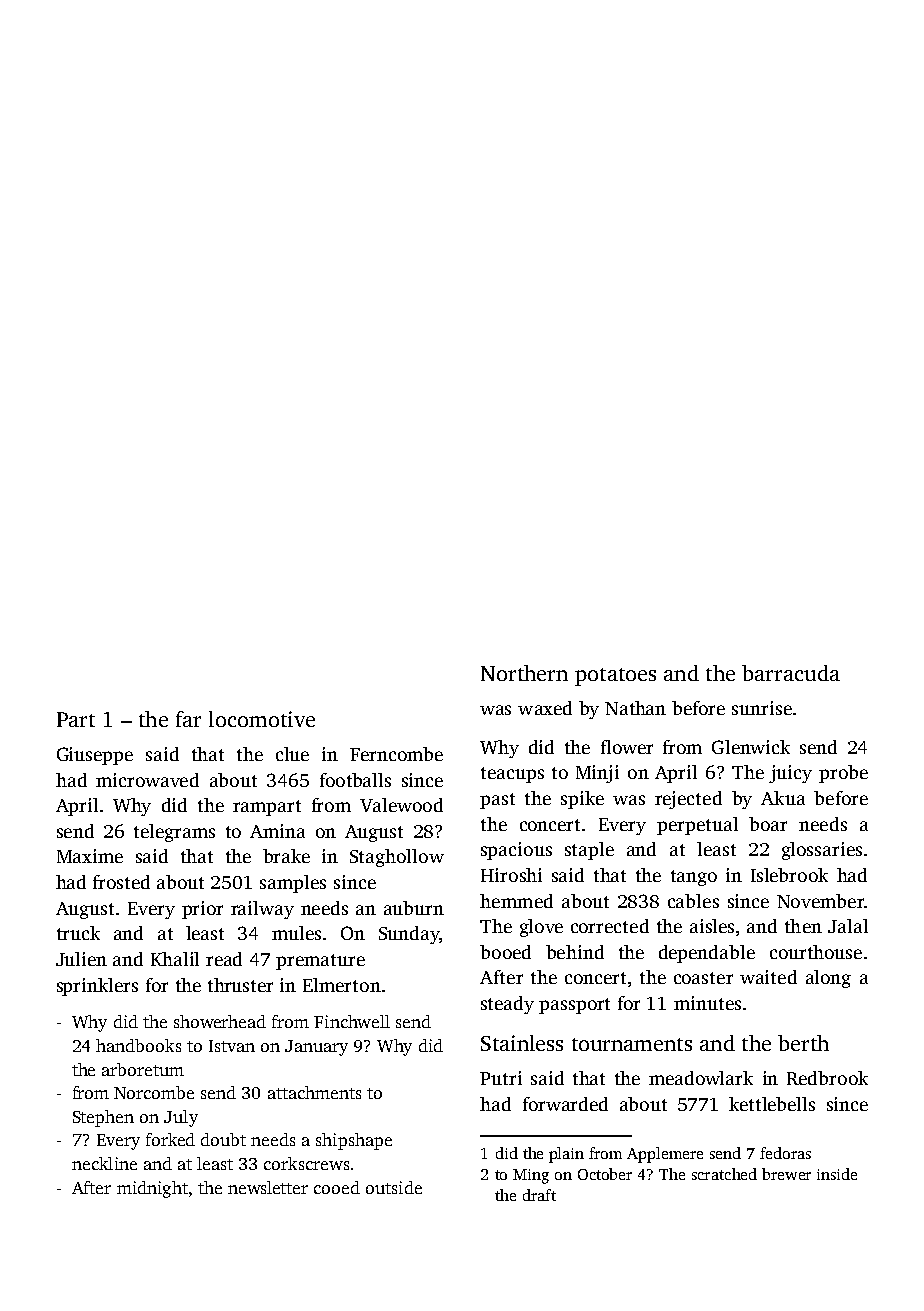 The height and width of the document is (1311, 924). I want to click on along, so click(828, 979).
